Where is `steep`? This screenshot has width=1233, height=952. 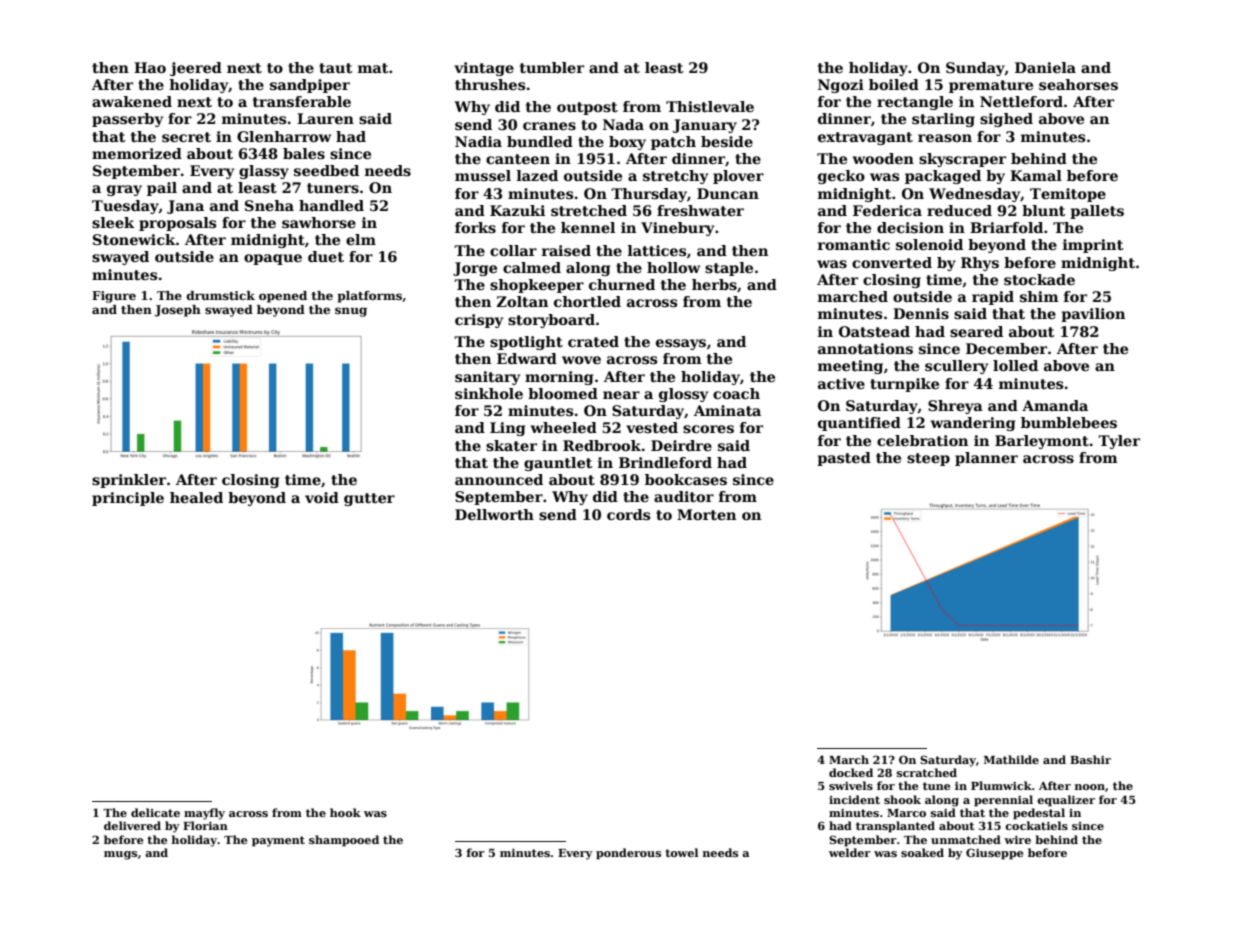
steep is located at coordinates (928, 459).
